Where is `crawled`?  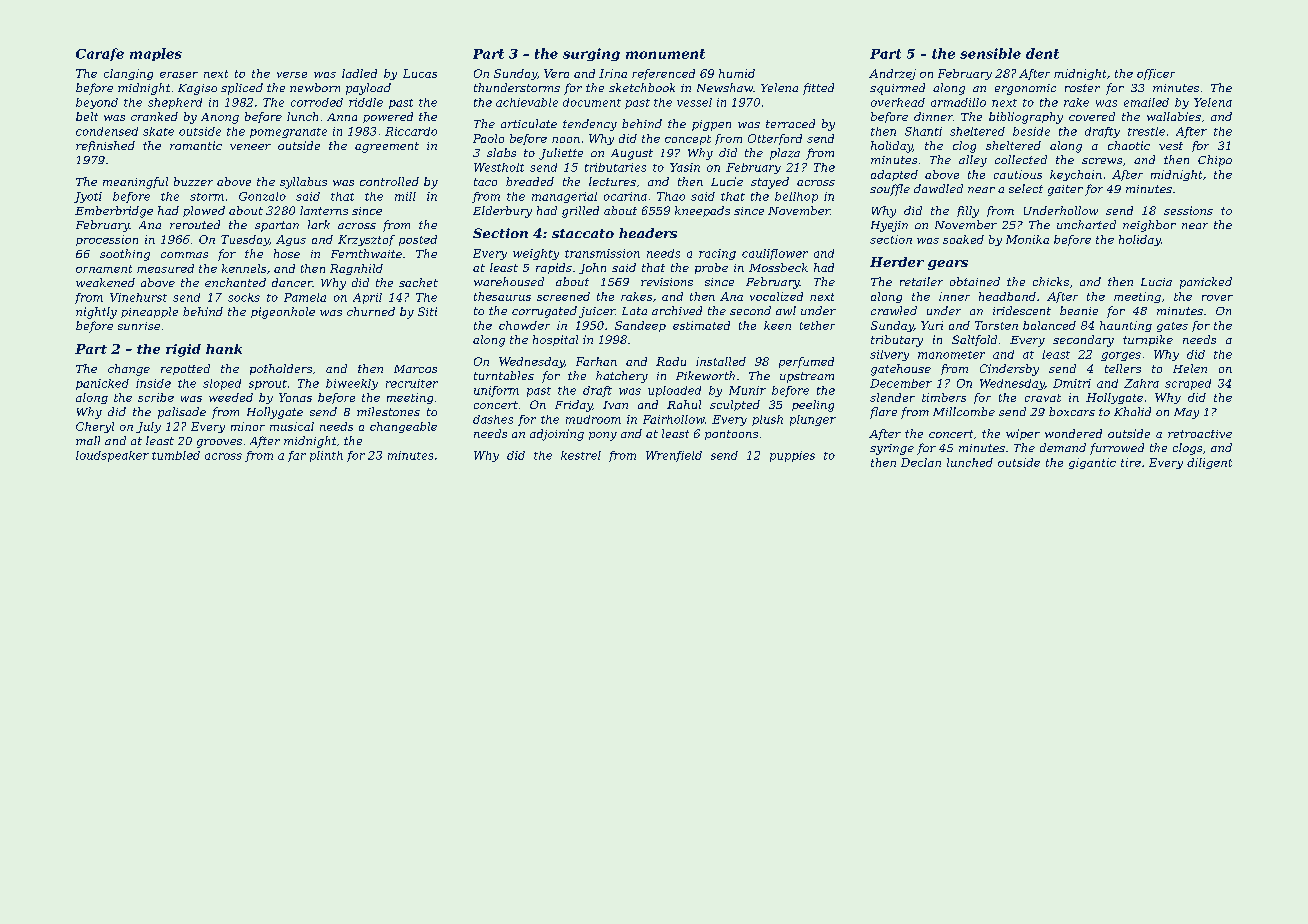 crawled is located at coordinates (894, 310).
